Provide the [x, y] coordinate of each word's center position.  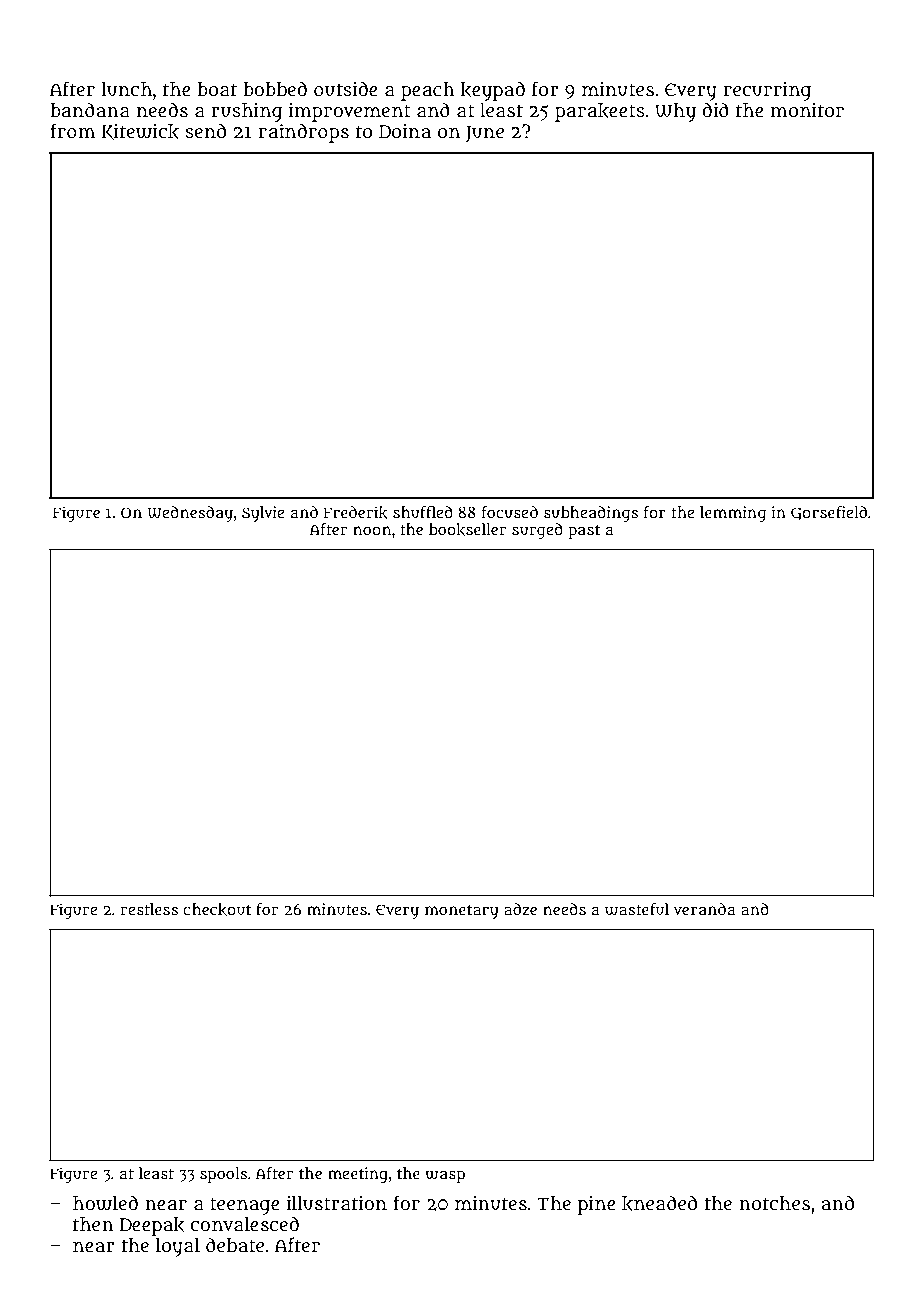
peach [428, 91]
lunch [126, 89]
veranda [705, 909]
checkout [217, 909]
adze [520, 909]
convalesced [244, 1224]
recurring [767, 91]
